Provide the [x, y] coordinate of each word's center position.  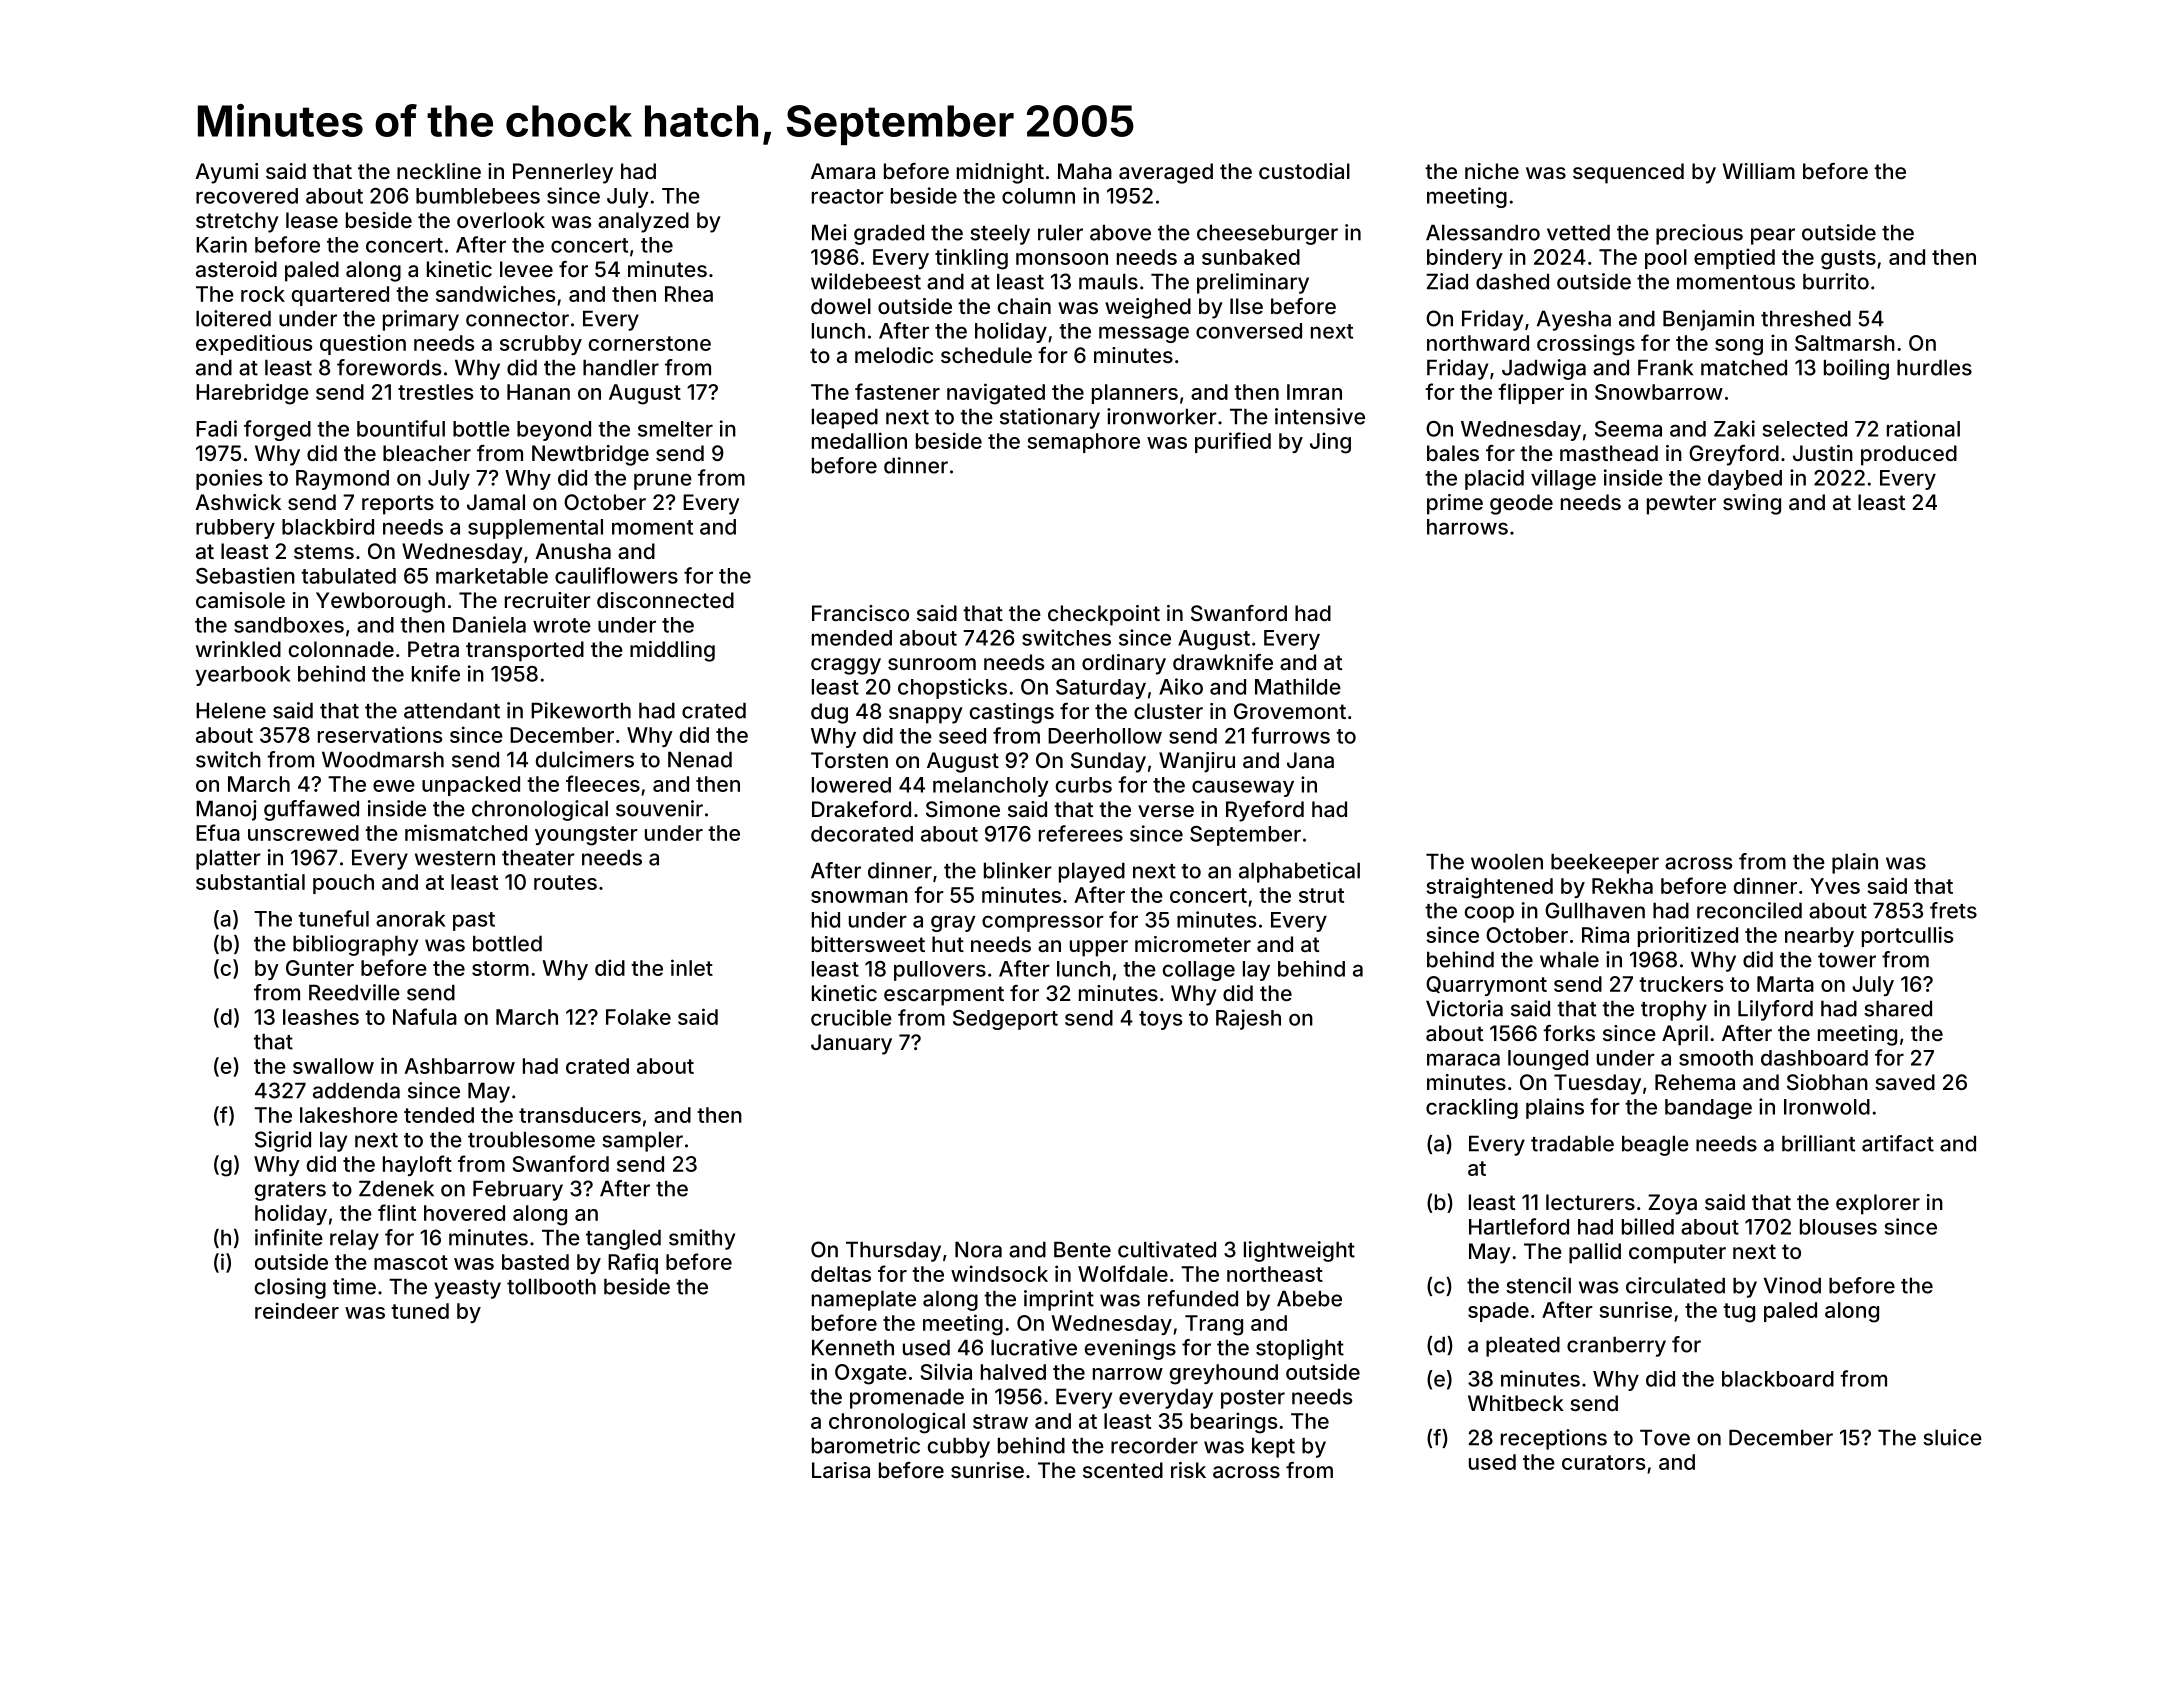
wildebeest [866, 281]
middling [672, 651]
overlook [501, 220]
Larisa [841, 1470]
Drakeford [861, 809]
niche [1492, 171]
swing [1752, 504]
